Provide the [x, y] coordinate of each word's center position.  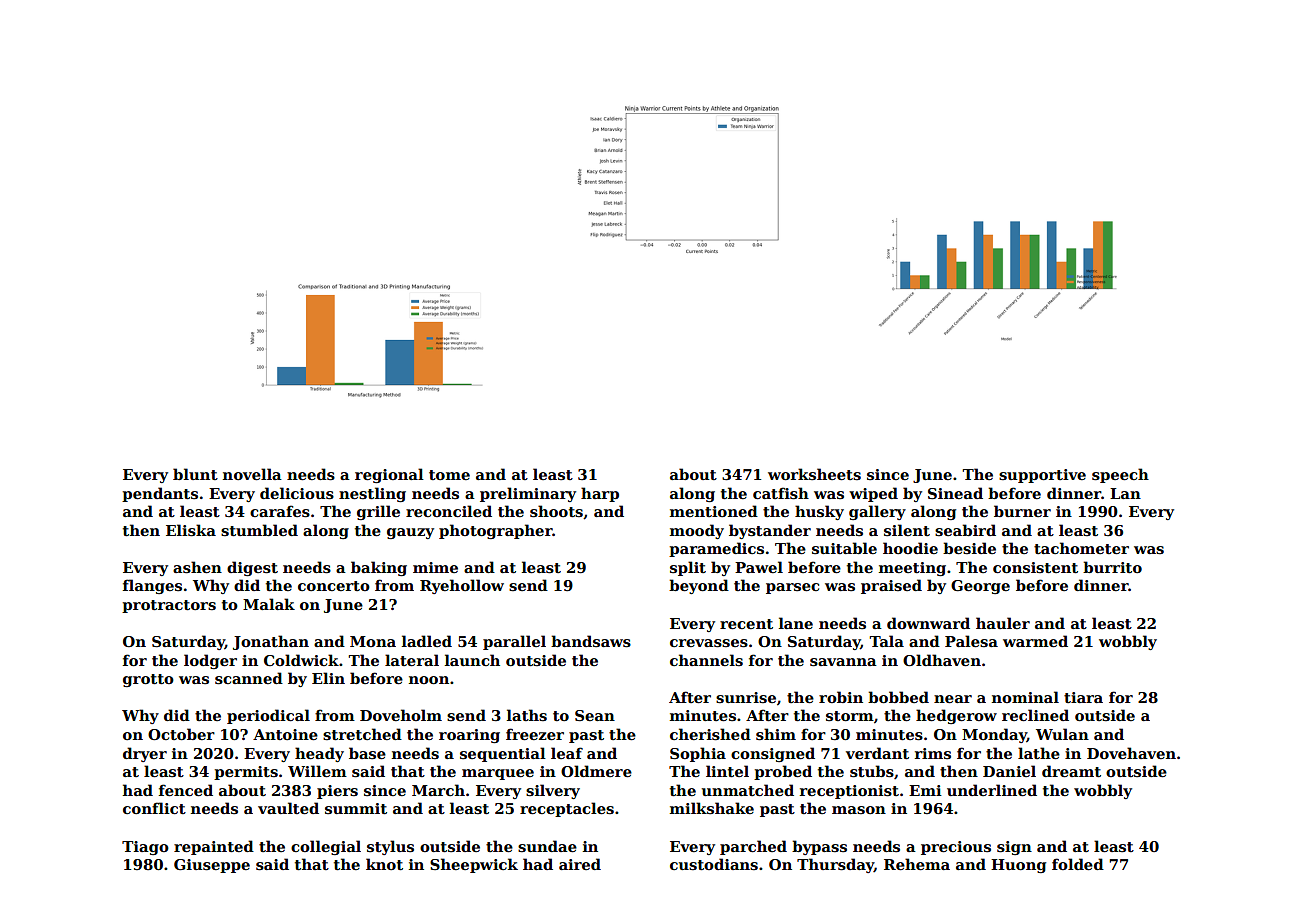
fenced [186, 790]
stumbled [259, 530]
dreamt [1071, 771]
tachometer [1081, 548]
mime [435, 567]
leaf [567, 753]
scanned [249, 678]
